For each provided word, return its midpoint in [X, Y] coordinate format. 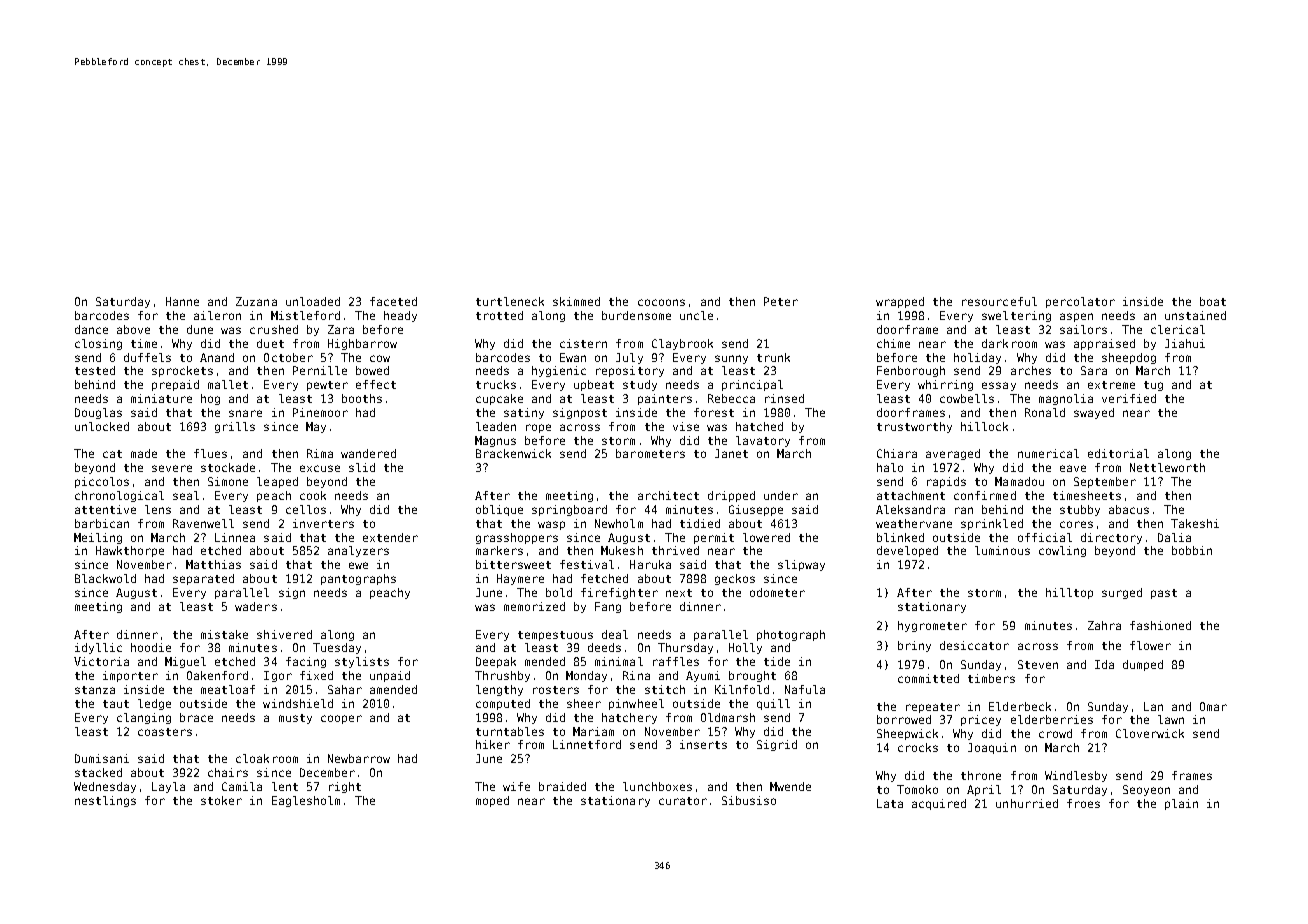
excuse [320, 468]
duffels [147, 357]
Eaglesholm [306, 801]
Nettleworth [1167, 467]
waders [256, 606]
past [1164, 594]
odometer [777, 592]
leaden [496, 426]
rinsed [784, 398]
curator [683, 801]
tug [1153, 386]
